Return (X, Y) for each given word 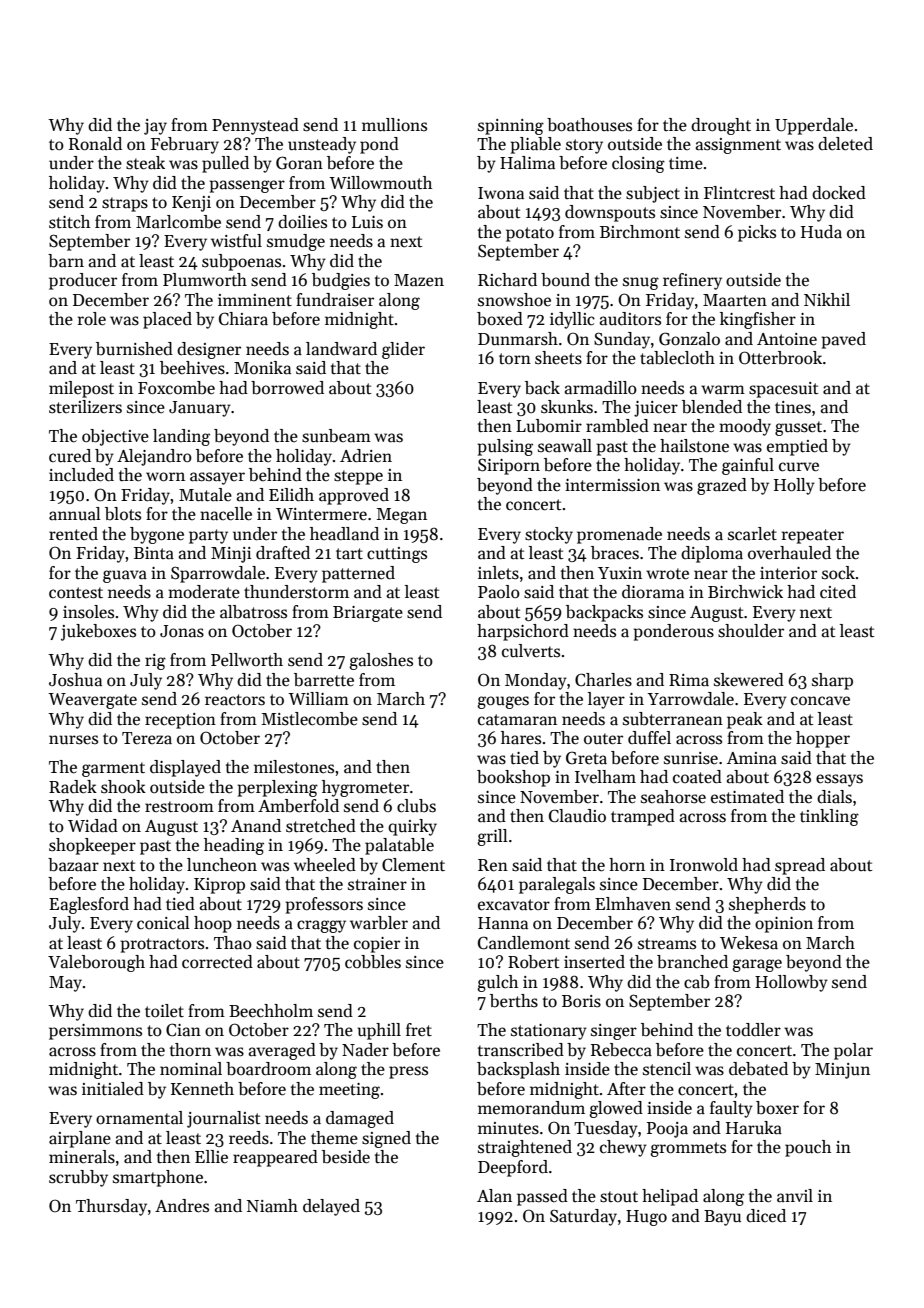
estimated (747, 797)
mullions (394, 125)
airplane (80, 1139)
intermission (612, 485)
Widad (93, 826)
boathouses (589, 125)
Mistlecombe (310, 719)
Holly (794, 486)
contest (76, 593)
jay (155, 127)
